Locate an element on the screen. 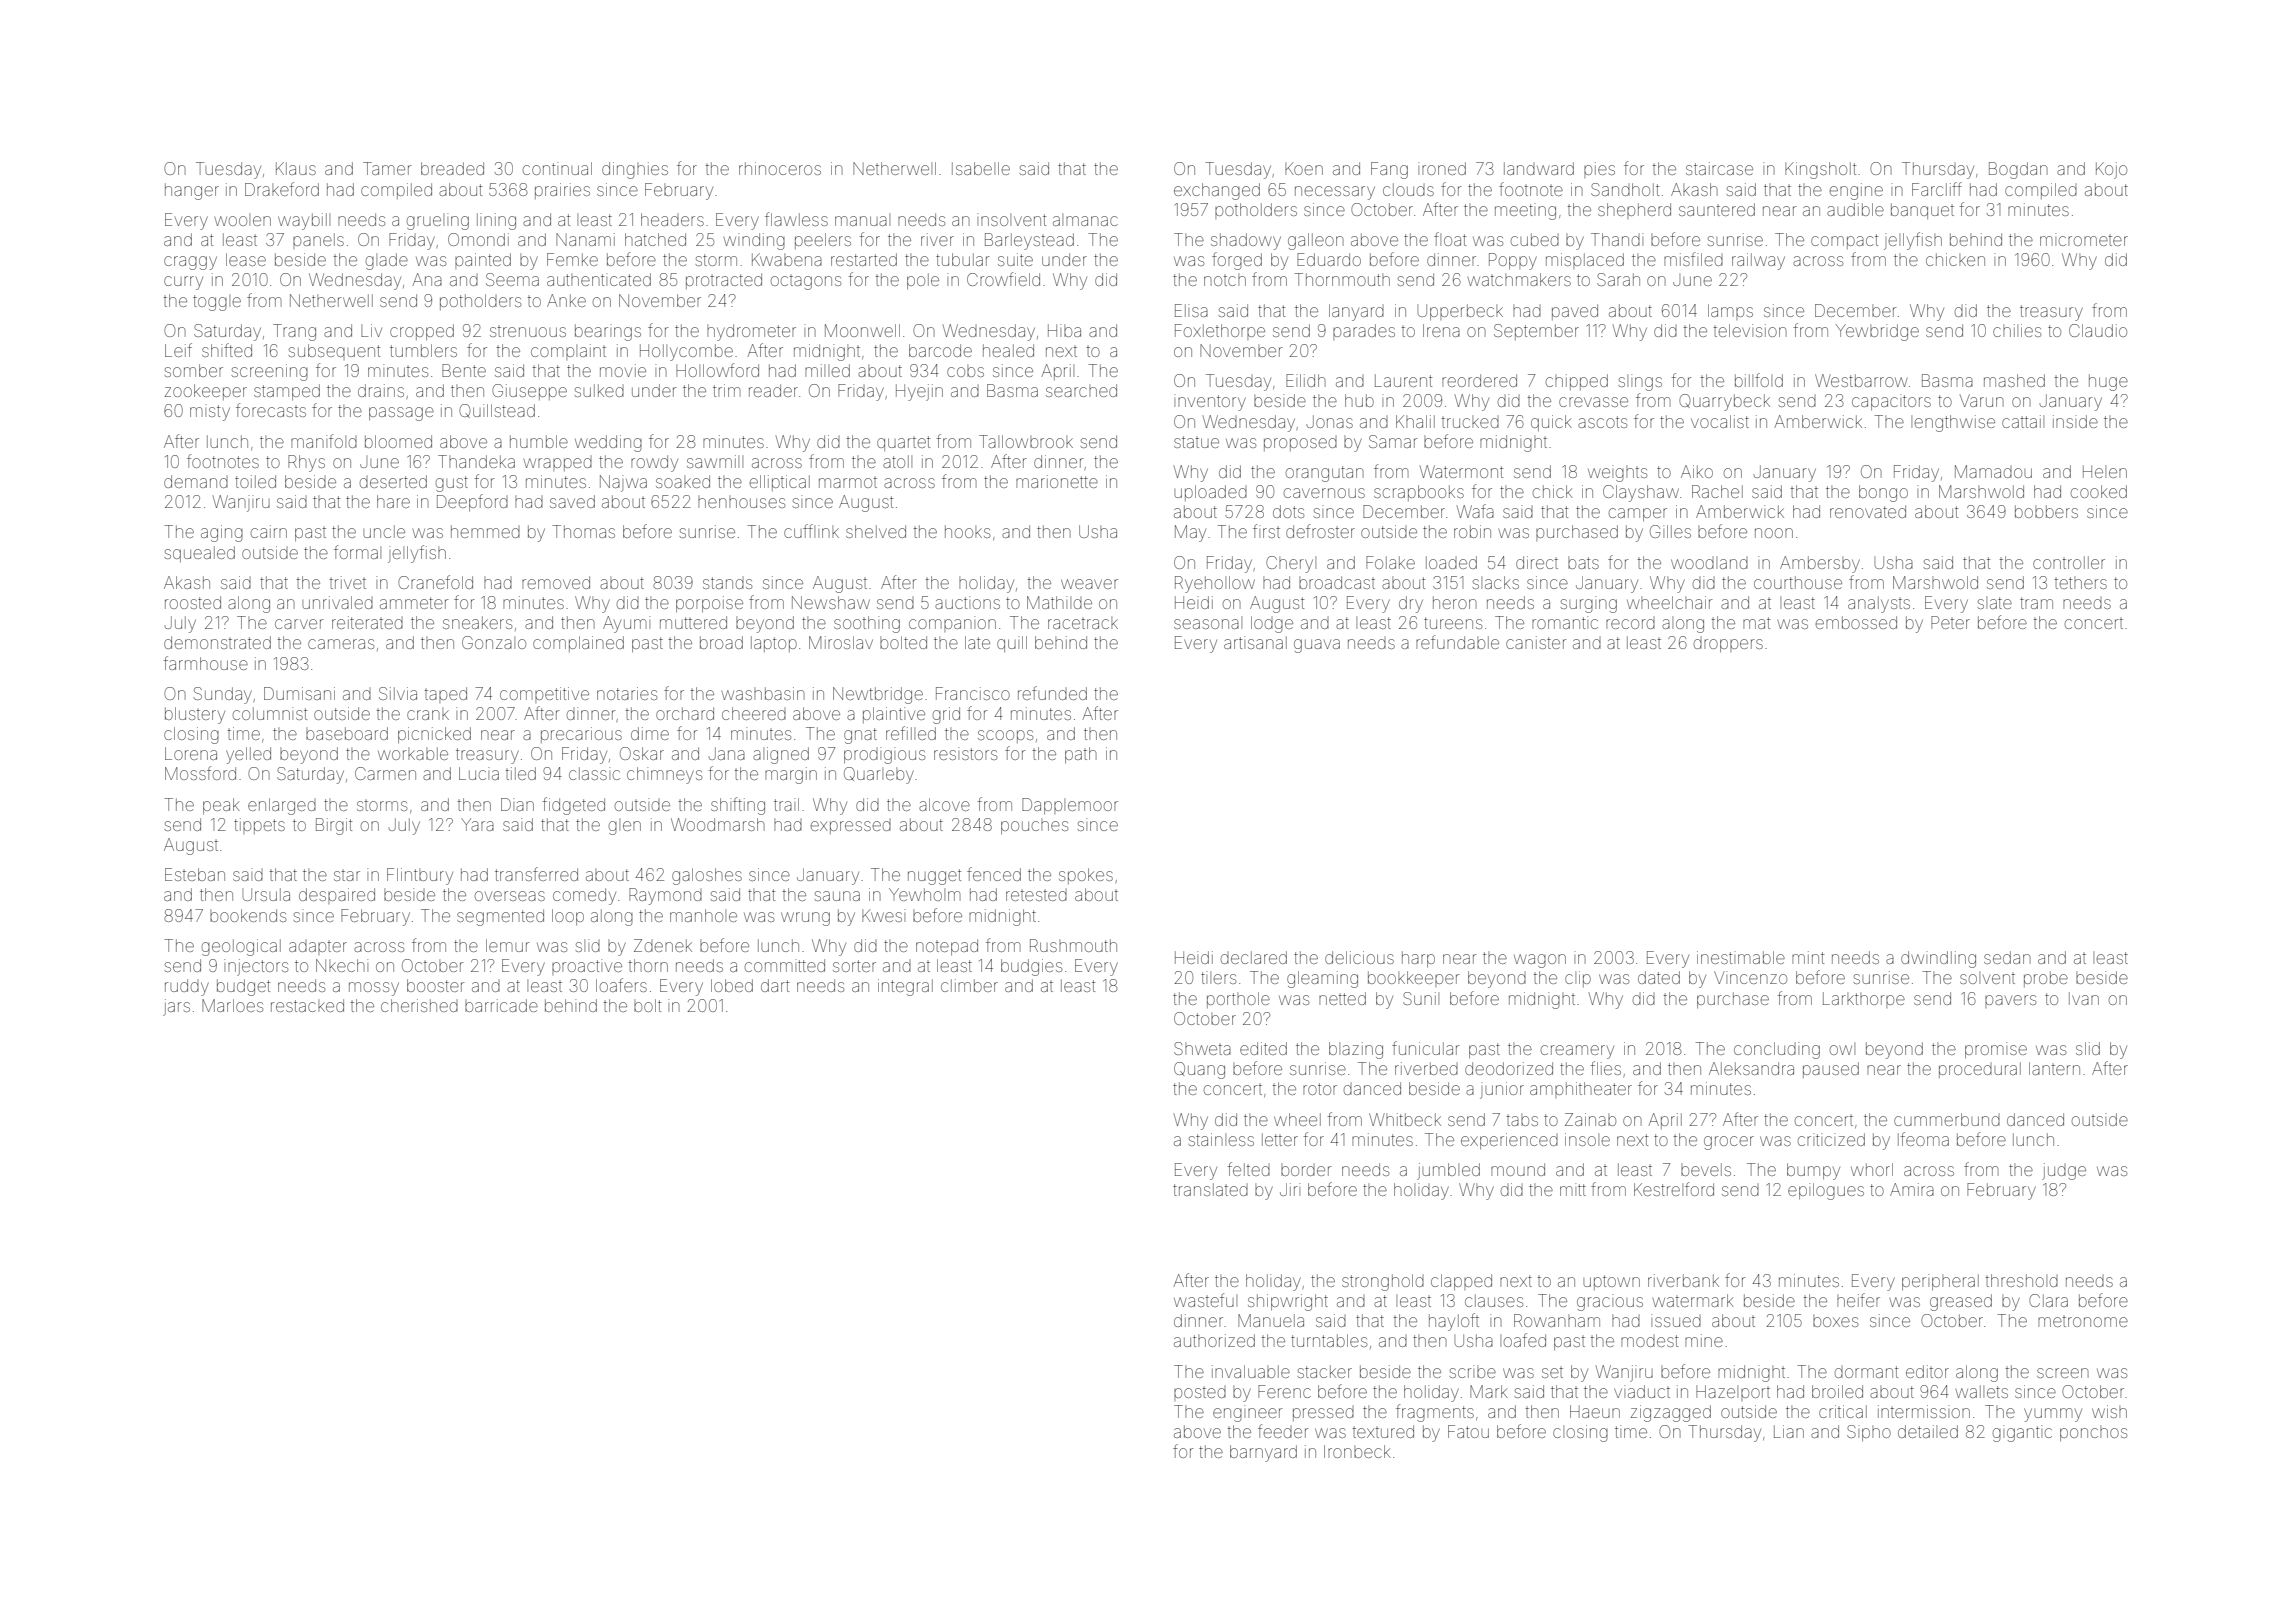 The width and height of the screenshot is (2292, 1620). fragments is located at coordinates (1435, 1413).
